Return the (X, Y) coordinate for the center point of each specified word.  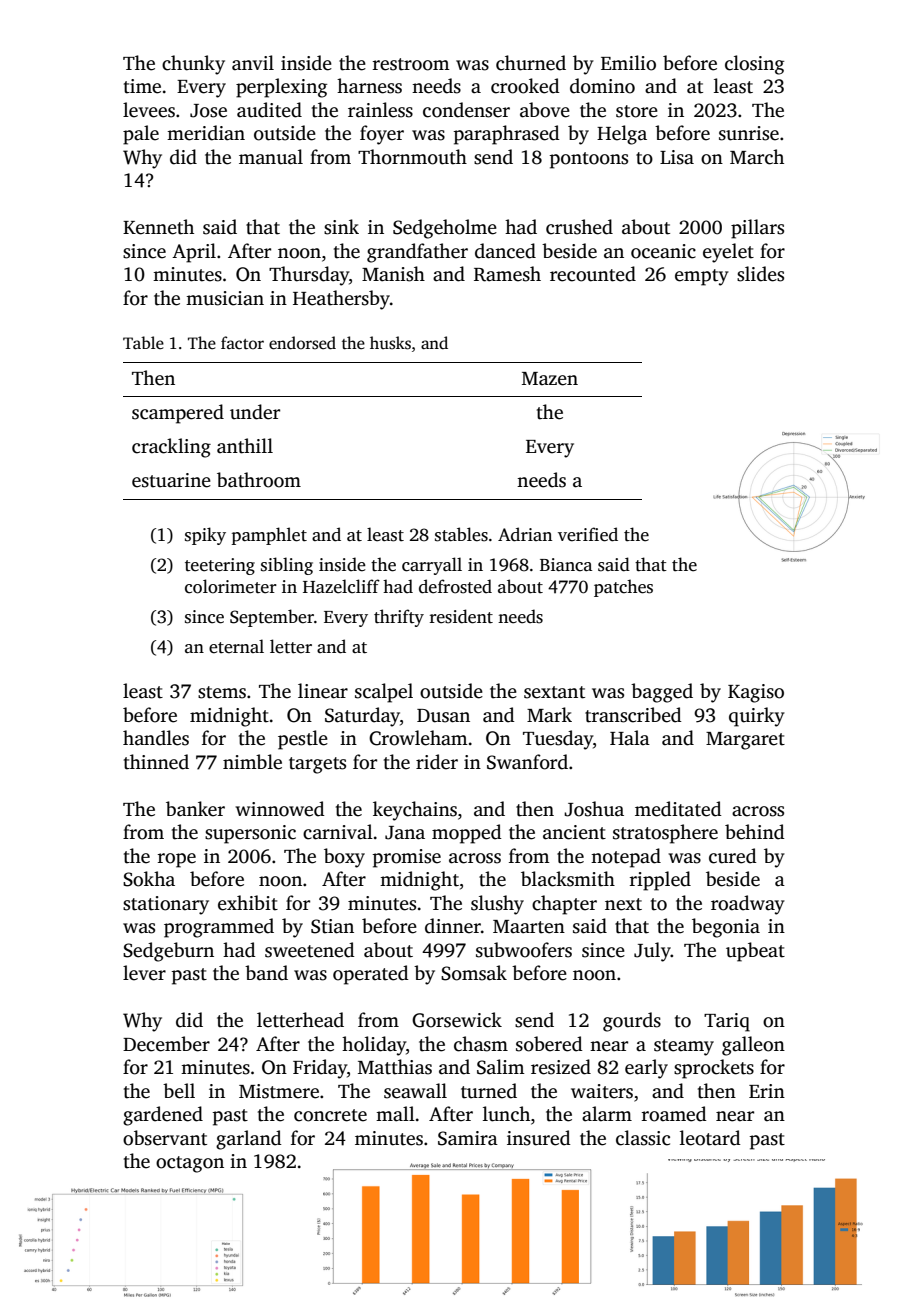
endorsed (302, 343)
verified (588, 534)
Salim (501, 1067)
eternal (236, 646)
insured (539, 1138)
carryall (432, 566)
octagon (190, 1164)
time (142, 86)
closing (754, 65)
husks (390, 343)
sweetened (310, 950)
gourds (632, 1022)
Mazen (550, 379)
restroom (411, 64)
